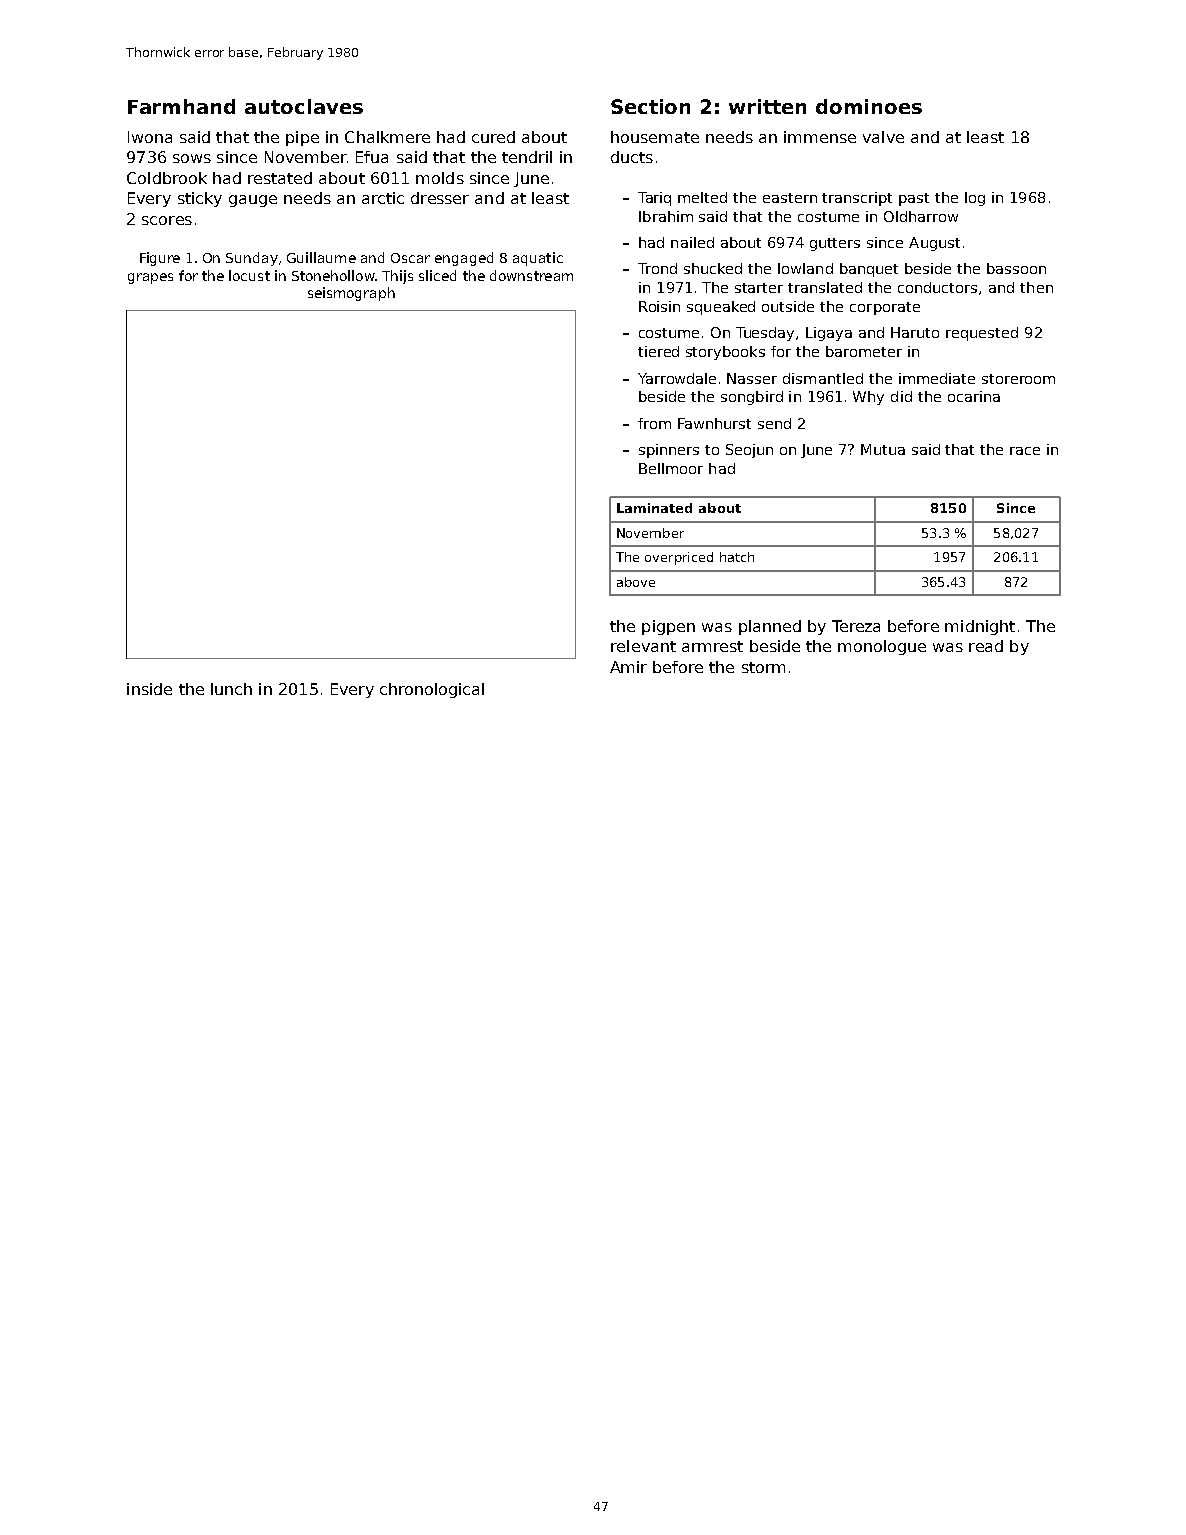 This image has height=1535, width=1186. What do you see at coordinates (658, 351) in the image?
I see `tiered` at bounding box center [658, 351].
